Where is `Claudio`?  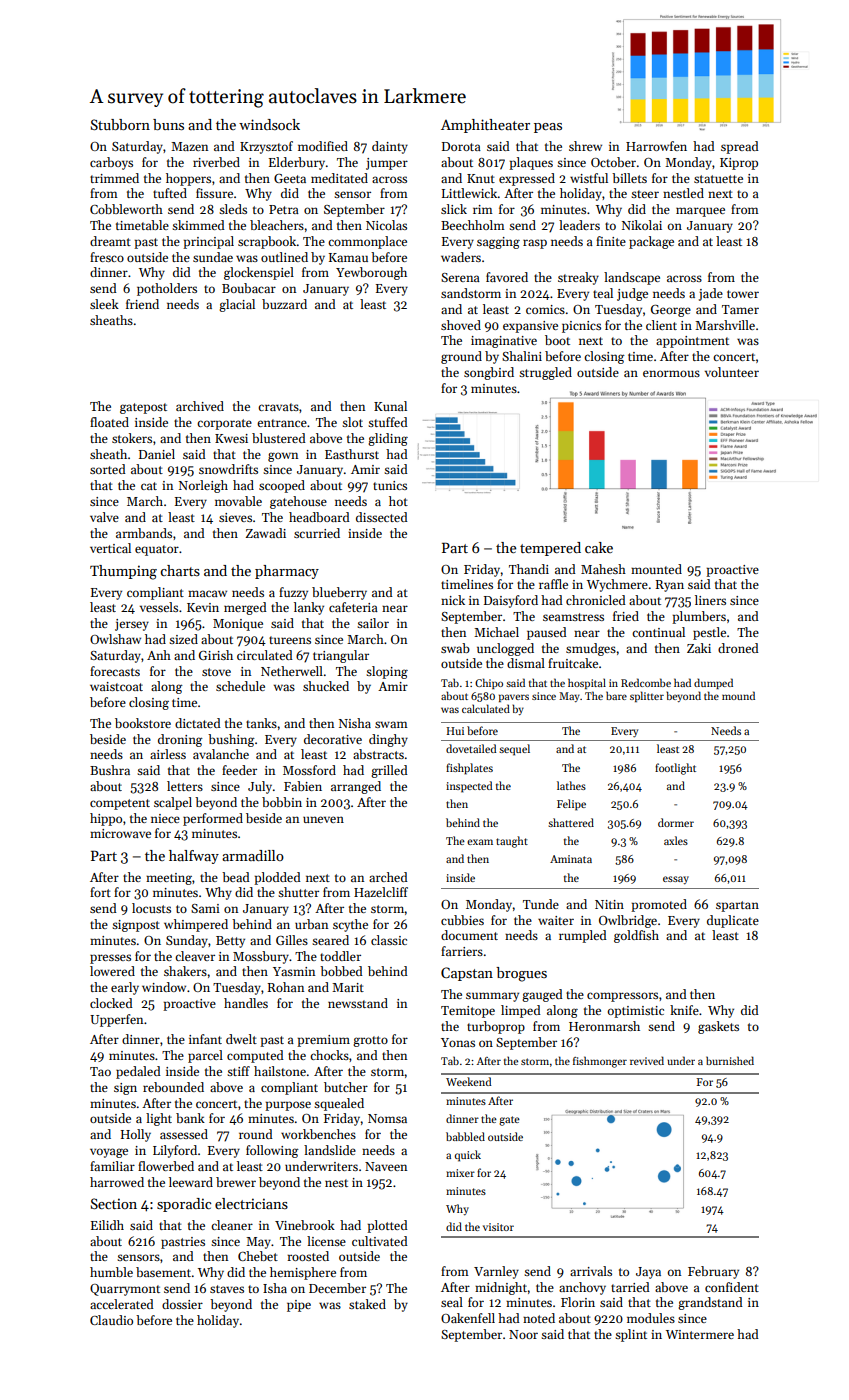
Claudio is located at coordinates (111, 1320).
